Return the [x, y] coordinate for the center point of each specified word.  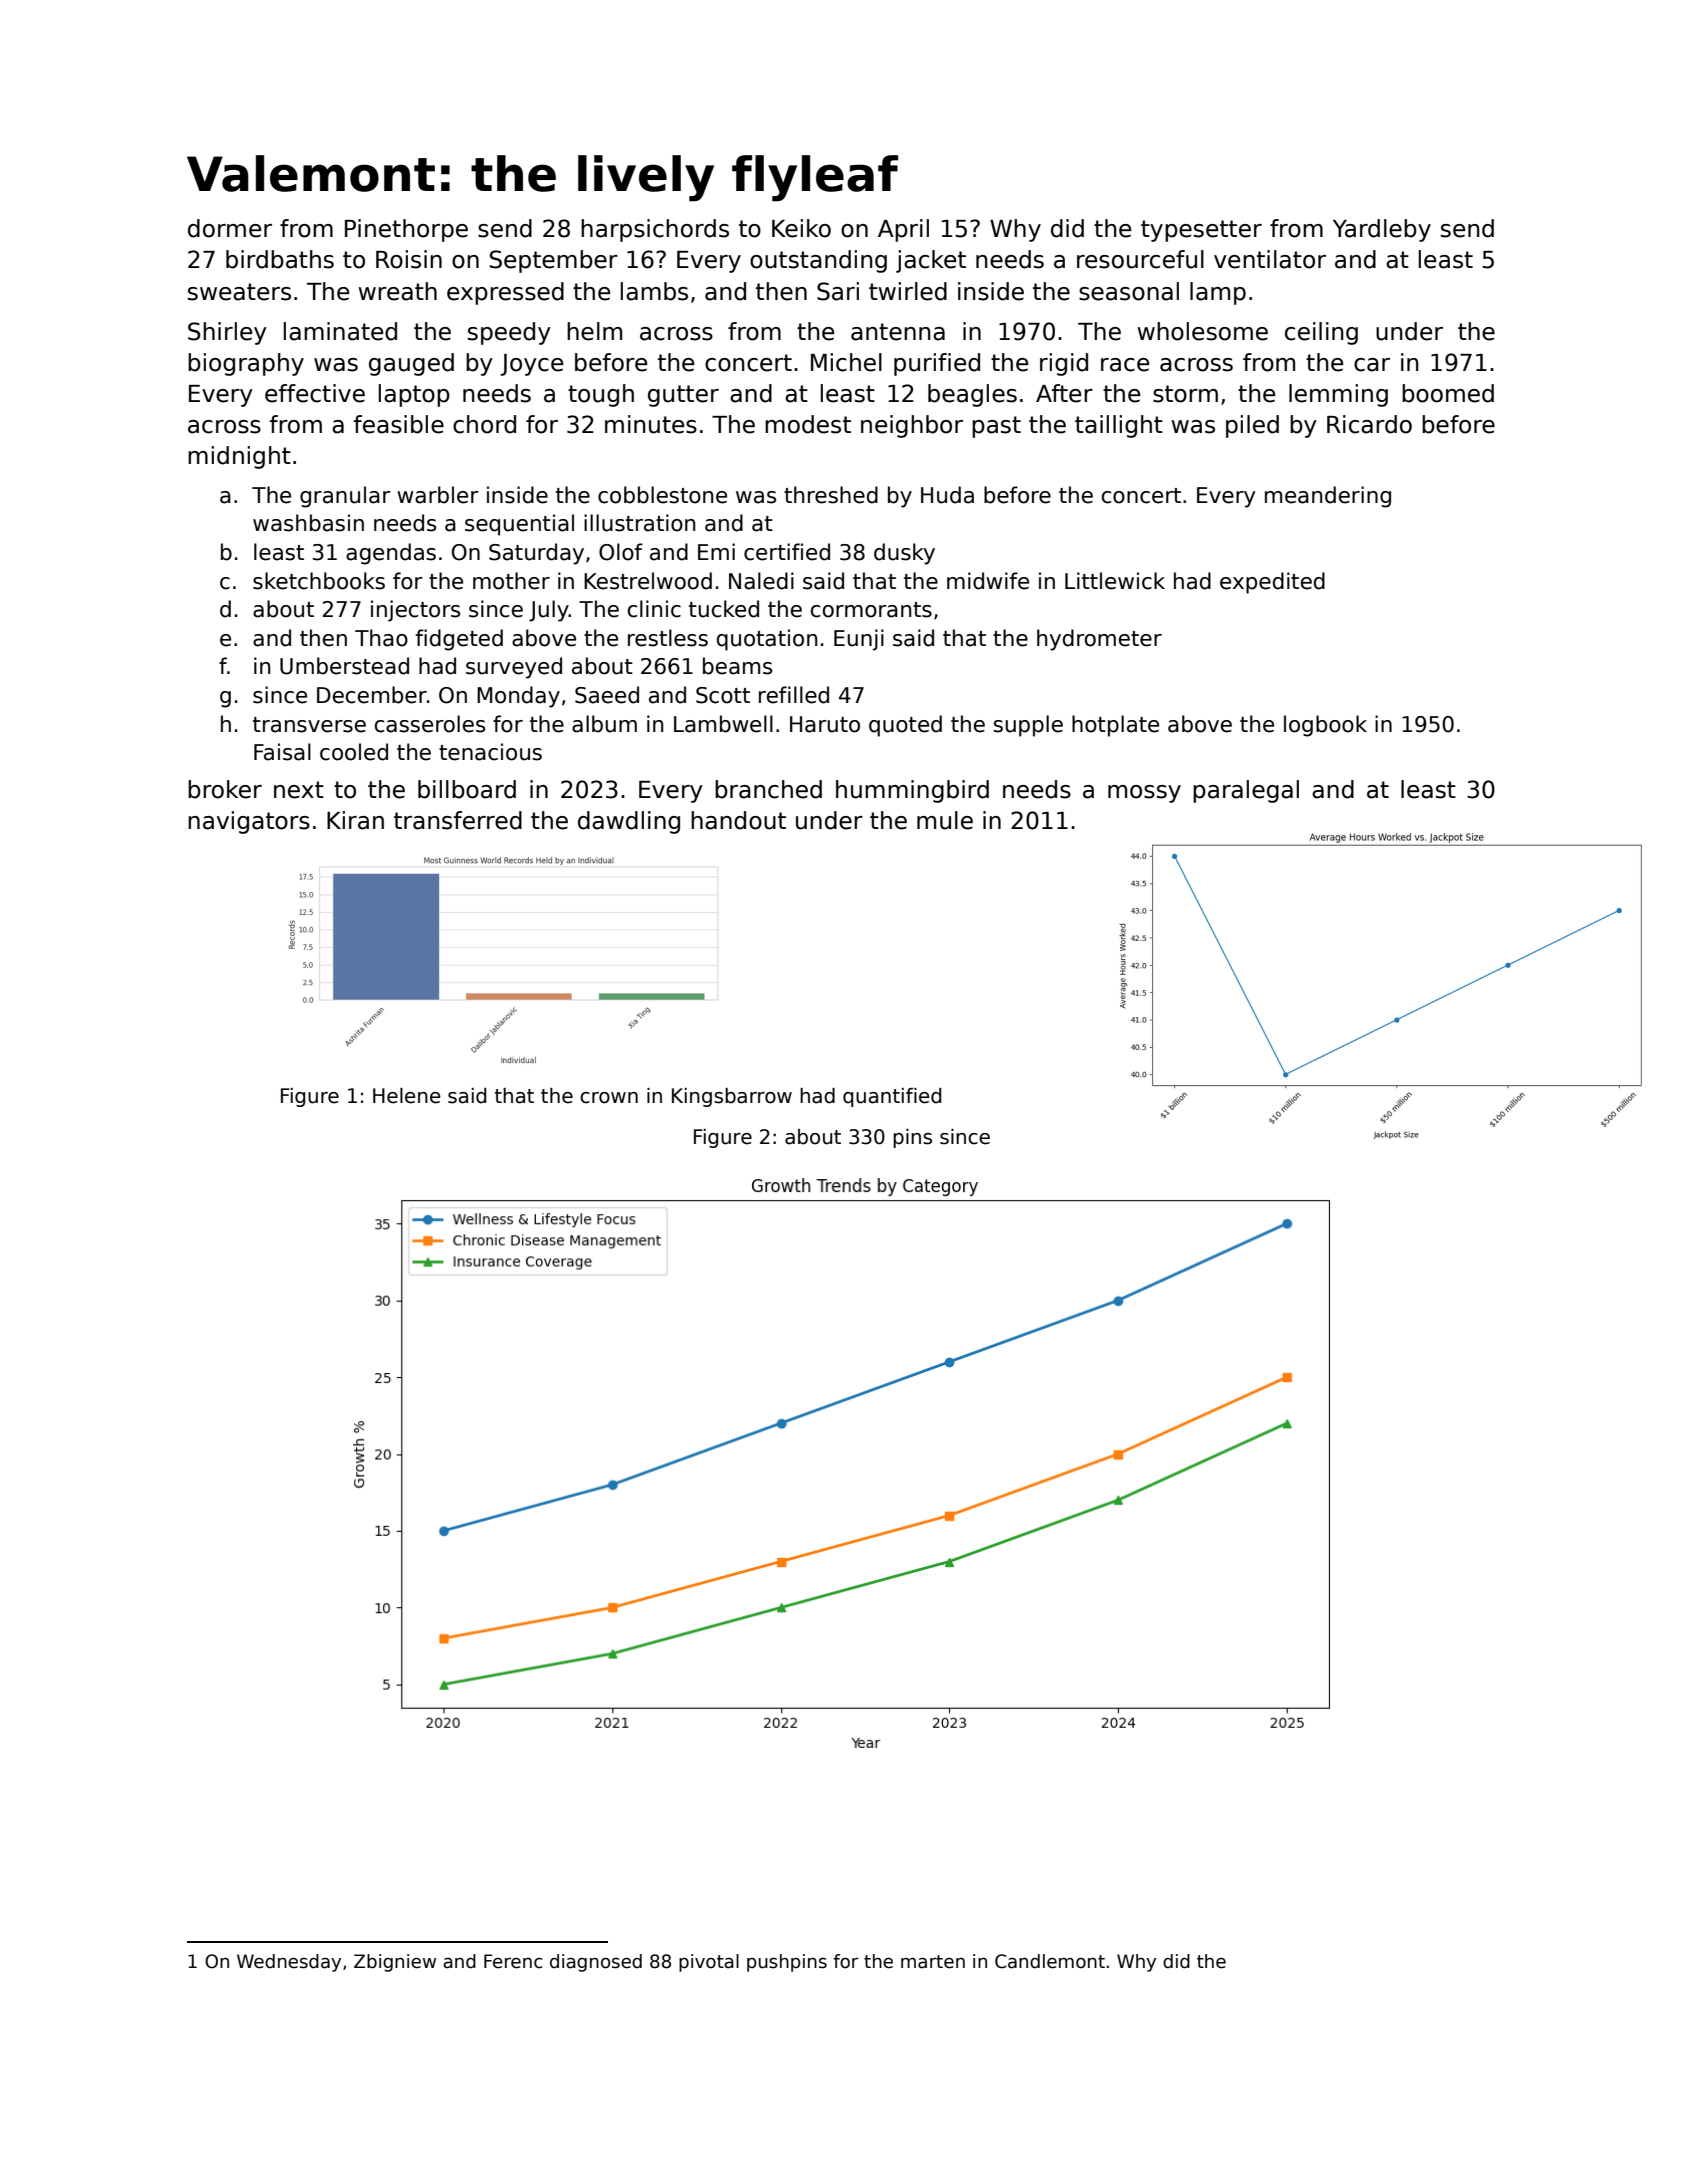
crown [609, 1098]
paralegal [1246, 791]
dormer [230, 228]
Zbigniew [395, 1963]
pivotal [709, 1963]
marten [933, 1962]
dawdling [629, 822]
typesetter [1201, 231]
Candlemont [1050, 1961]
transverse [309, 725]
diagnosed [596, 1963]
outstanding [818, 261]
